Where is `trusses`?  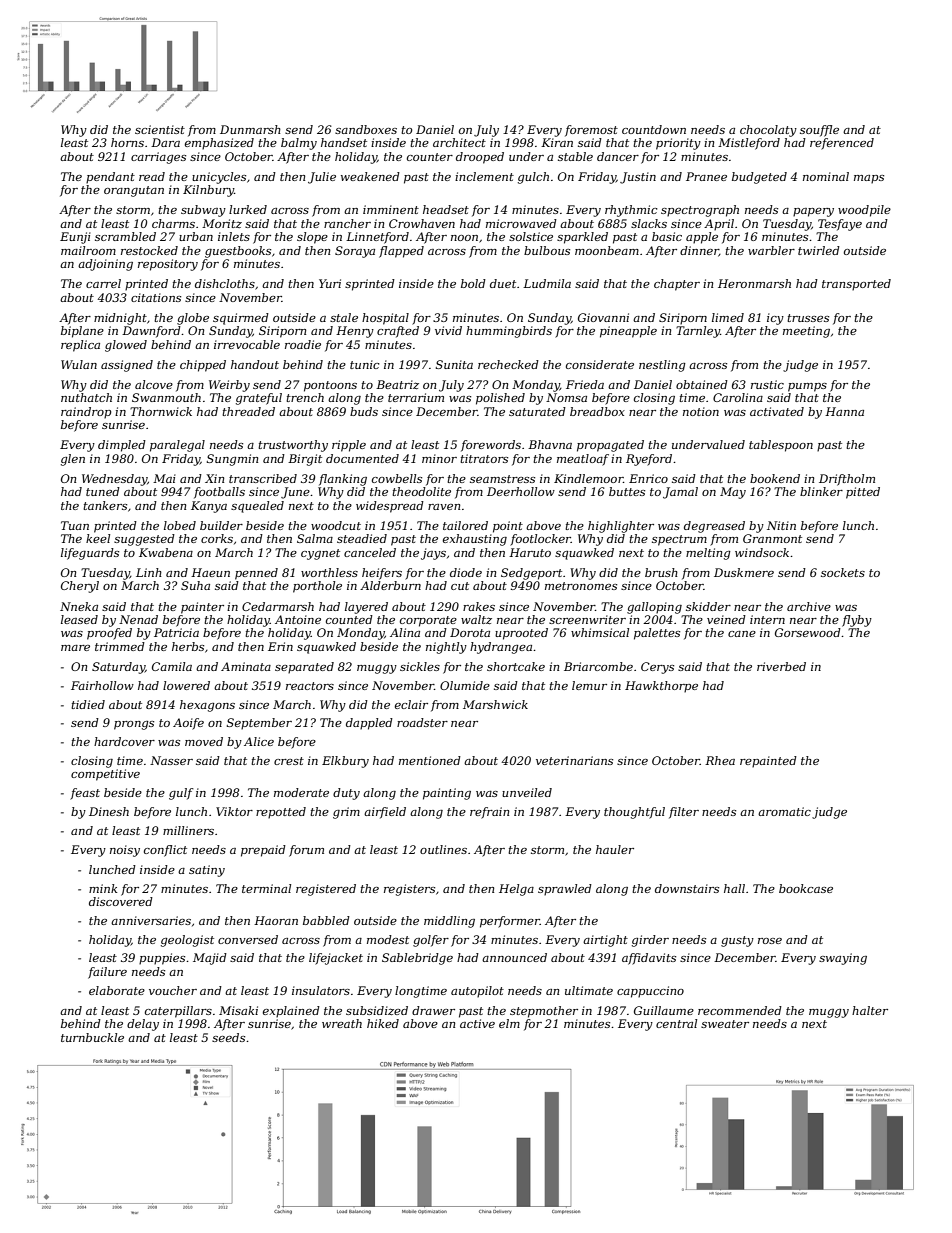 trusses is located at coordinates (808, 318).
